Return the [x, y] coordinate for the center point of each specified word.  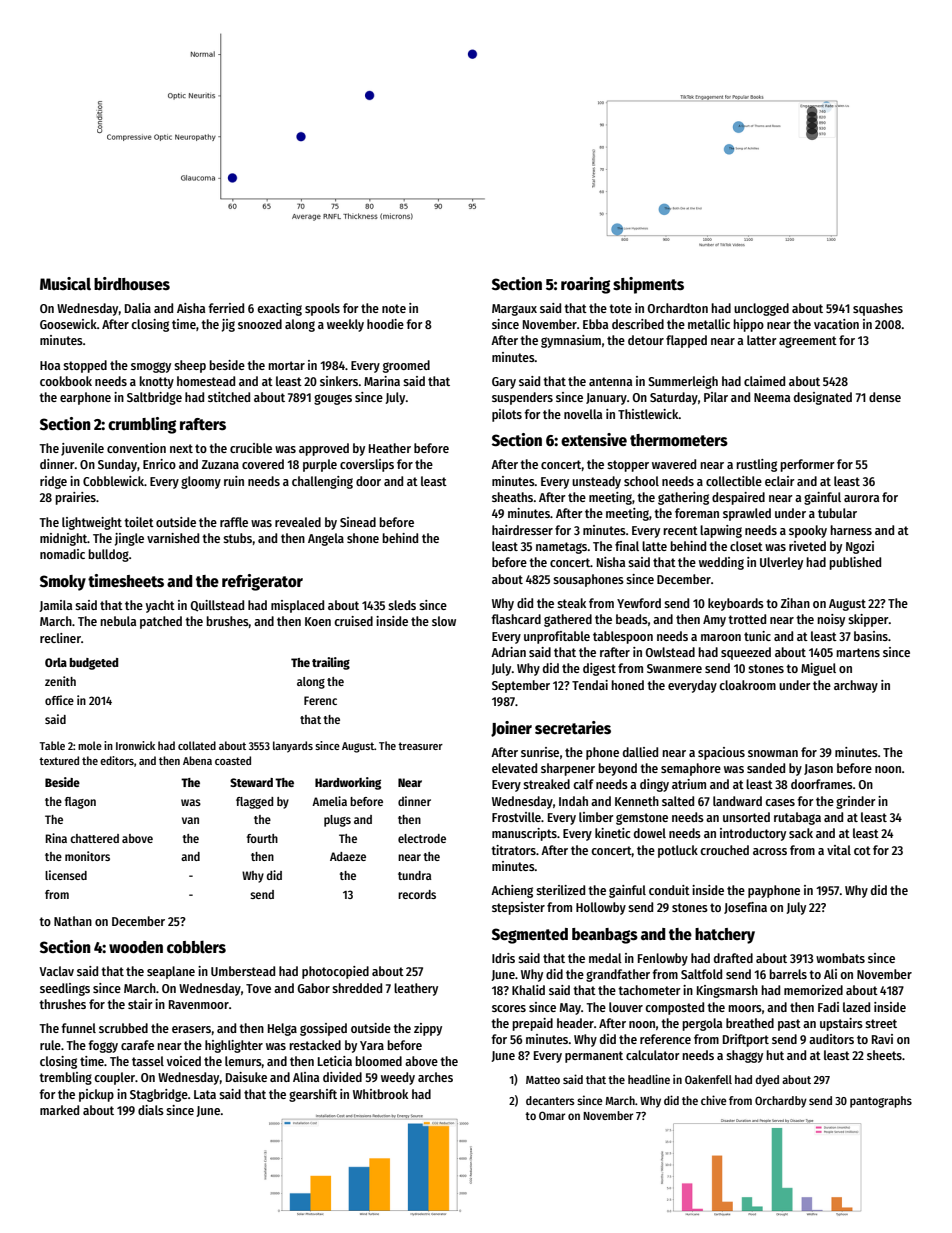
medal [605, 958]
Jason [818, 769]
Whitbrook [380, 1094]
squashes [878, 309]
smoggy [151, 367]
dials [151, 1110]
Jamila [55, 606]
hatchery [725, 936]
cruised [353, 621]
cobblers [196, 946]
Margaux [514, 310]
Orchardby [781, 1102]
